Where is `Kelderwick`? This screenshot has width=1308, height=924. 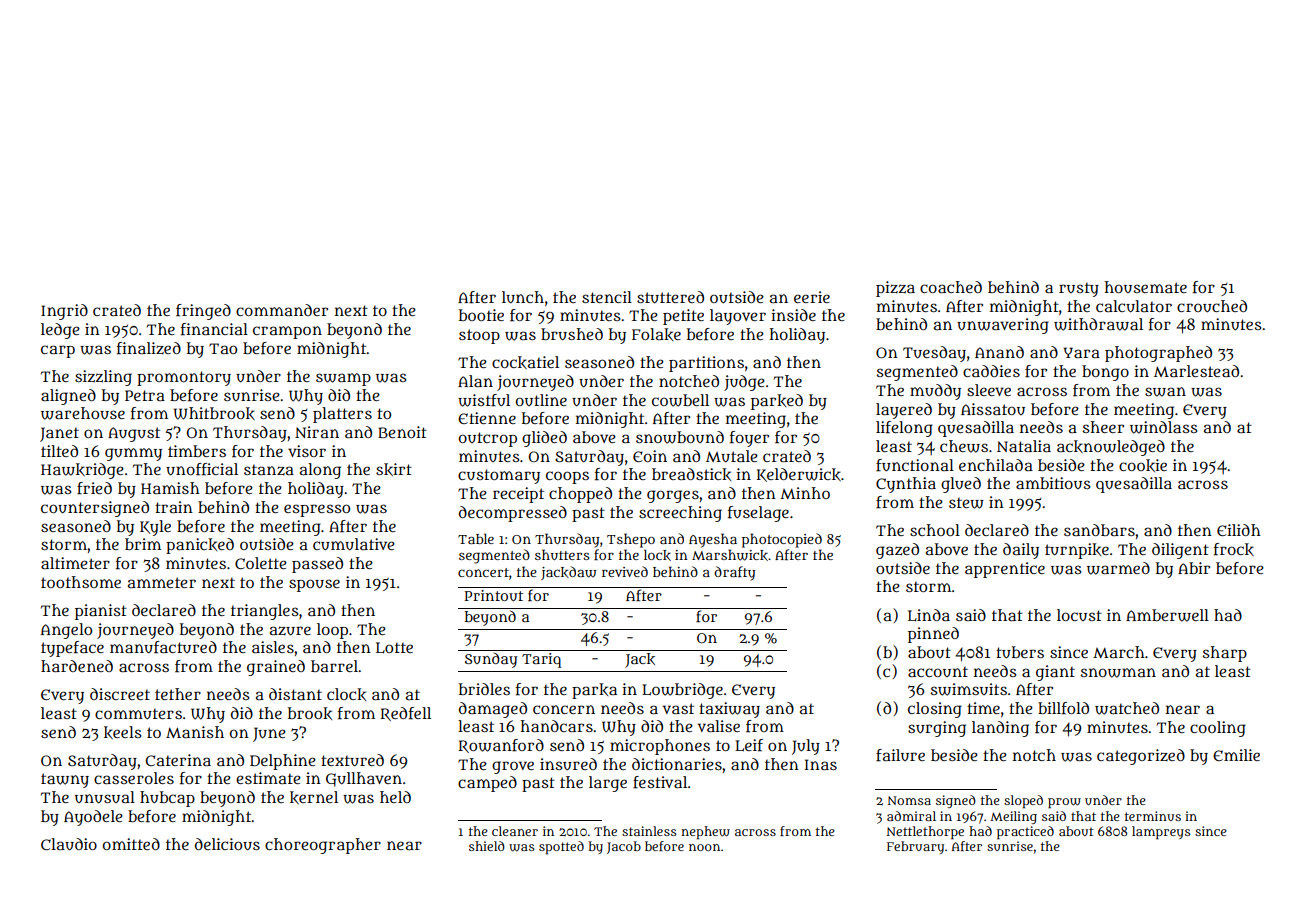 Kelderwick is located at coordinates (799, 475).
